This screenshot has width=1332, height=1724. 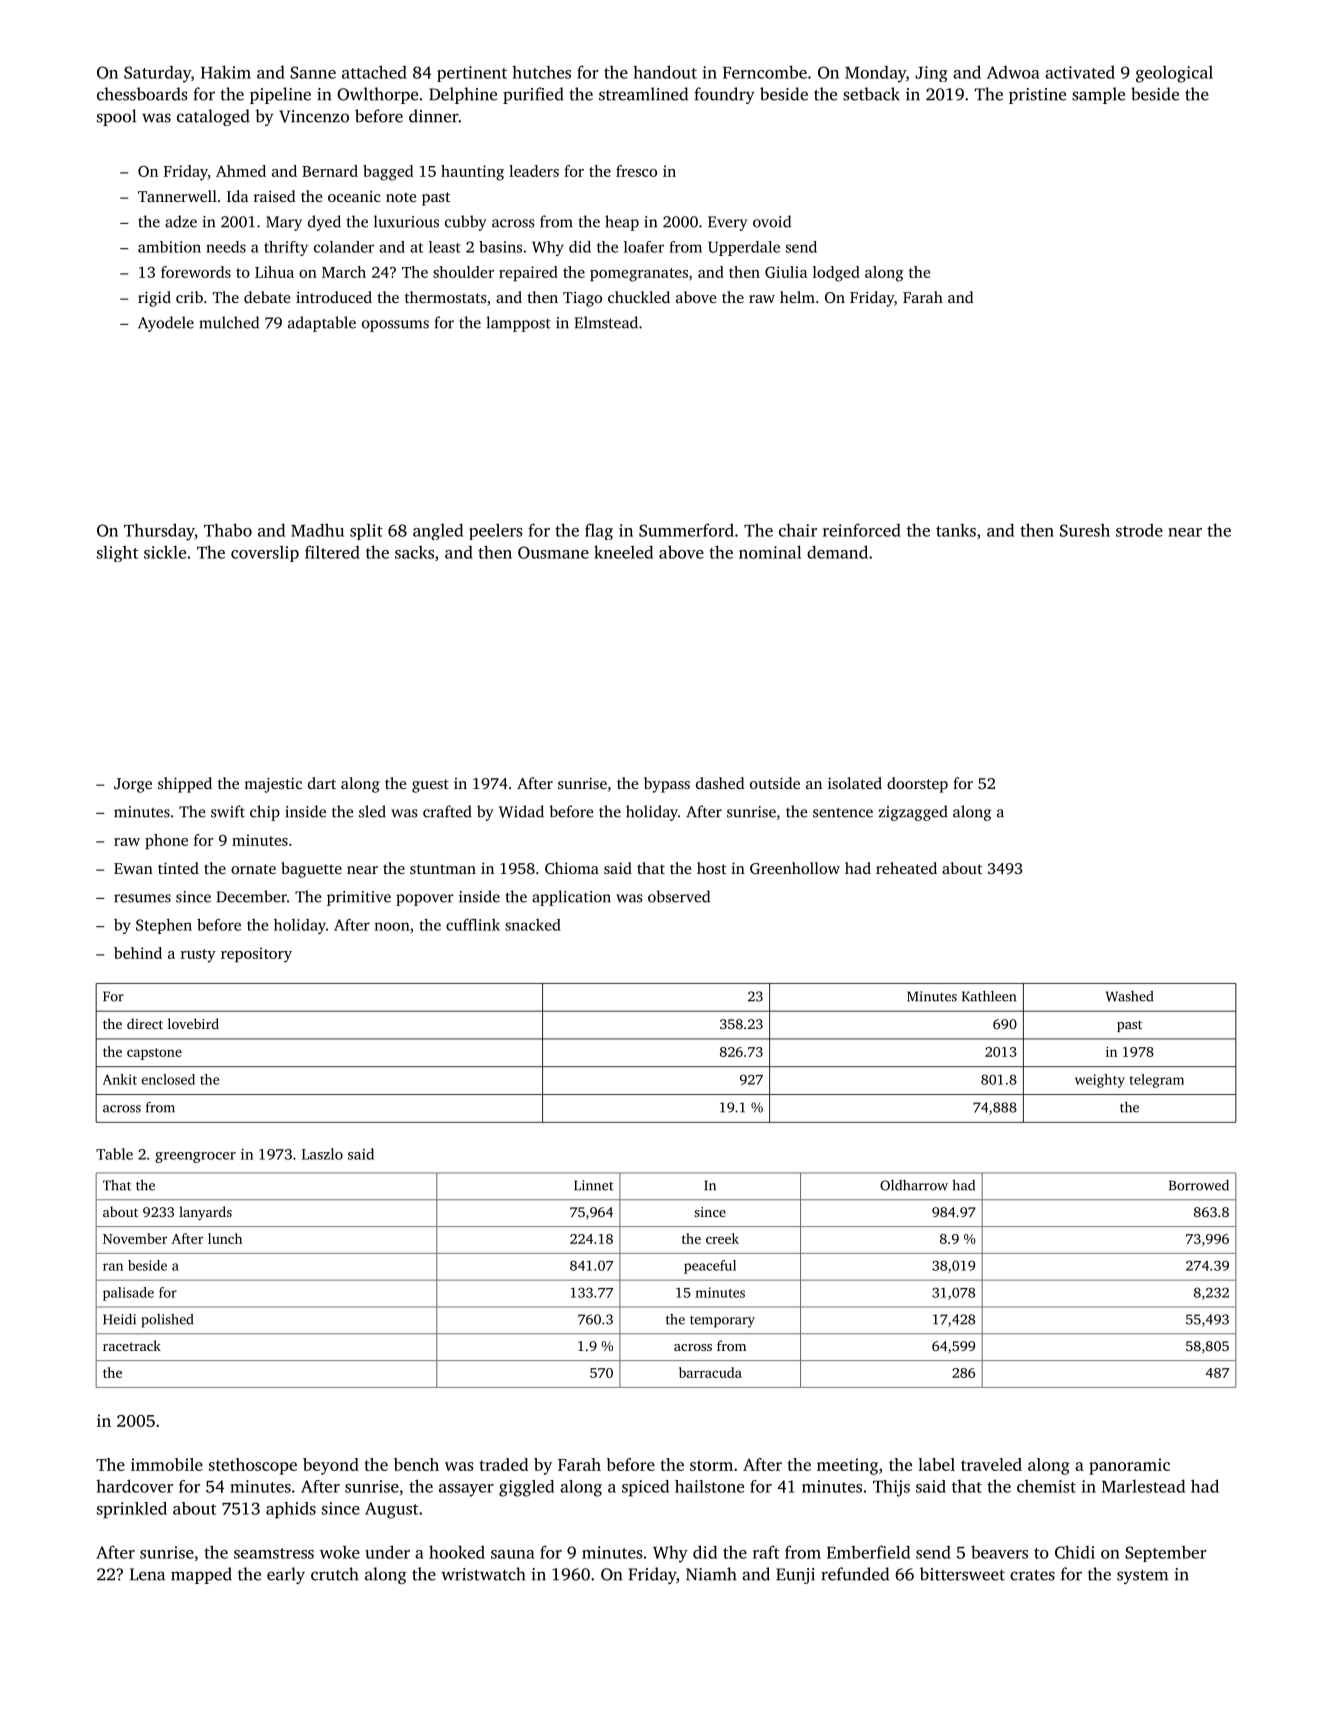 I want to click on demand, so click(x=837, y=552).
